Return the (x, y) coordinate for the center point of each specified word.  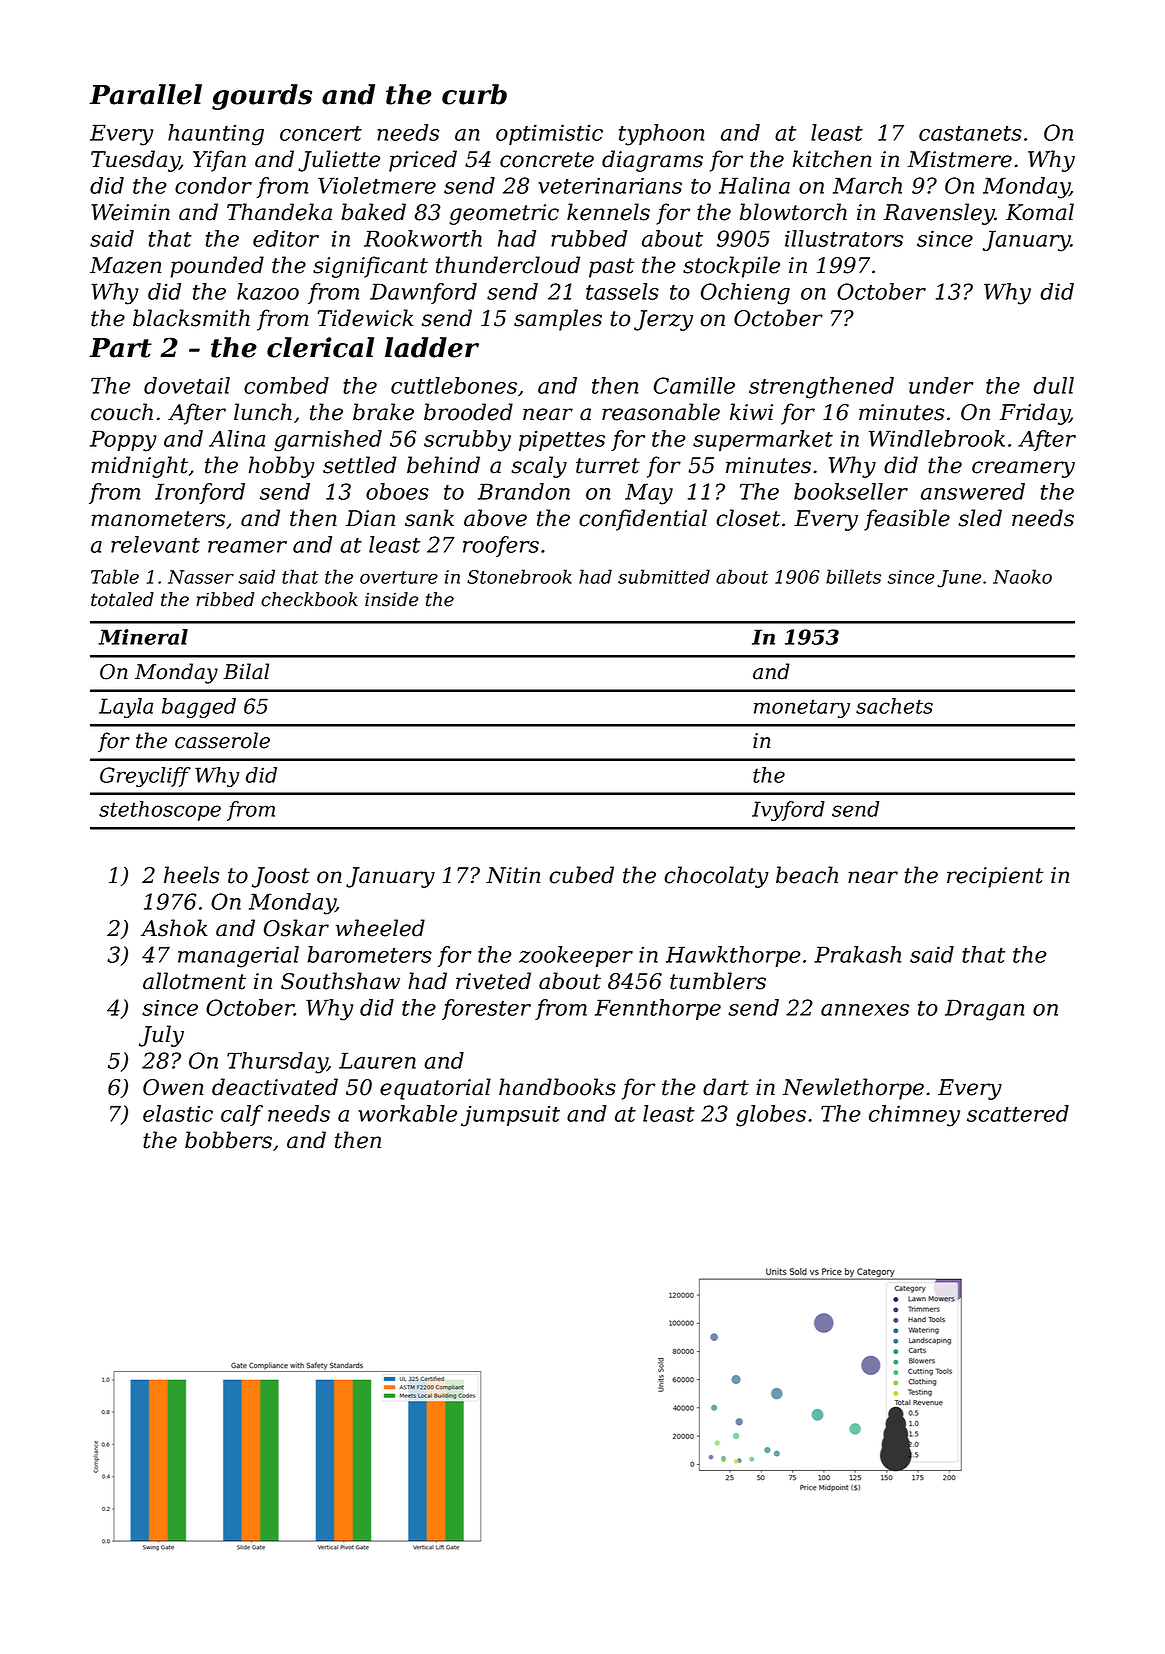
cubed (581, 875)
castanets (970, 133)
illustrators (844, 238)
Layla (126, 708)
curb (474, 94)
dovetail (187, 385)
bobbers (228, 1140)
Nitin (513, 875)
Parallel (145, 94)
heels (191, 875)
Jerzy (663, 320)
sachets (894, 706)
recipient (995, 877)
